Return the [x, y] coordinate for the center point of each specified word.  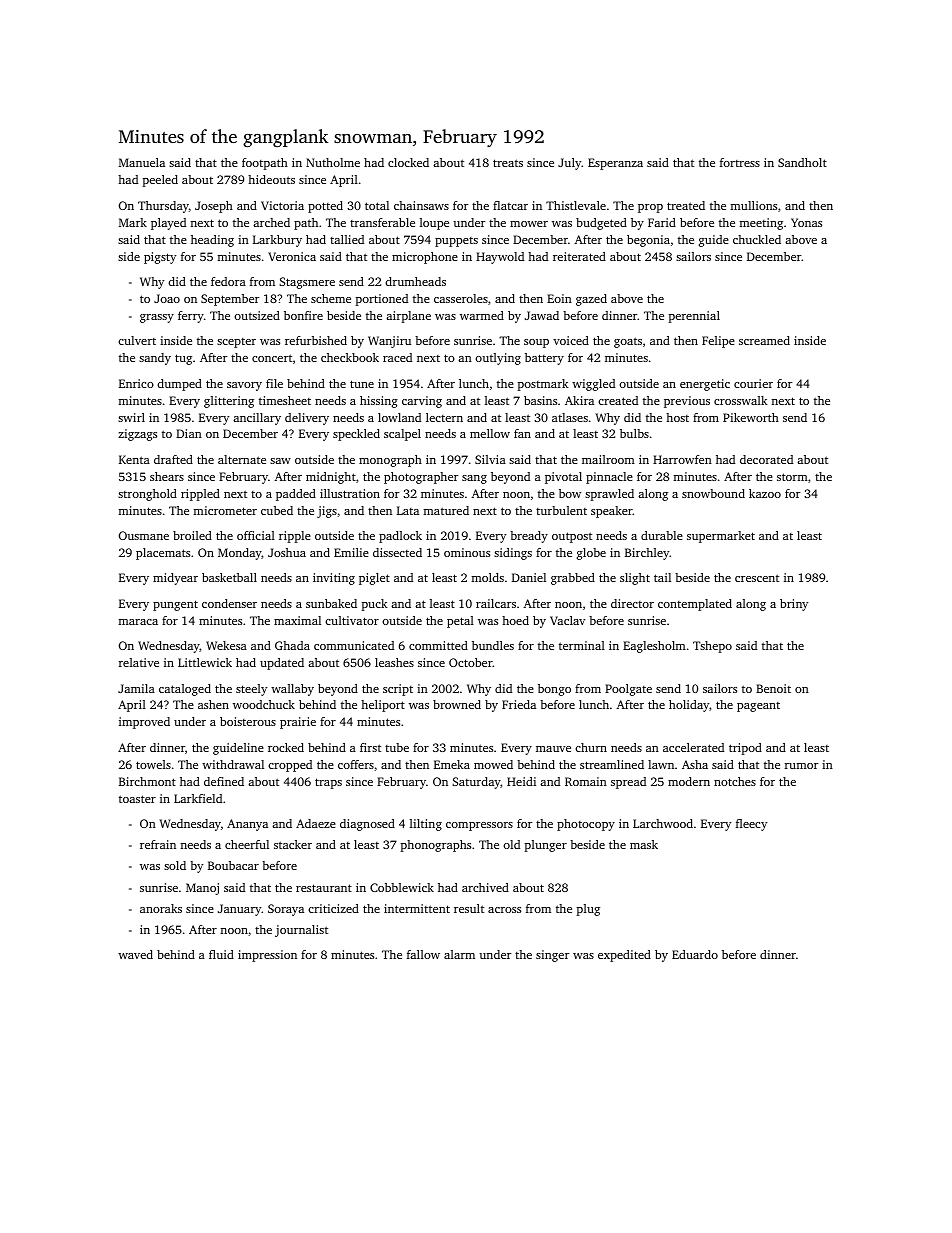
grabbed [573, 579]
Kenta [134, 459]
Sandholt [802, 162]
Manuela [142, 162]
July [570, 164]
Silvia [490, 459]
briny [794, 605]
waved [135, 954]
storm [792, 477]
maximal [297, 620]
